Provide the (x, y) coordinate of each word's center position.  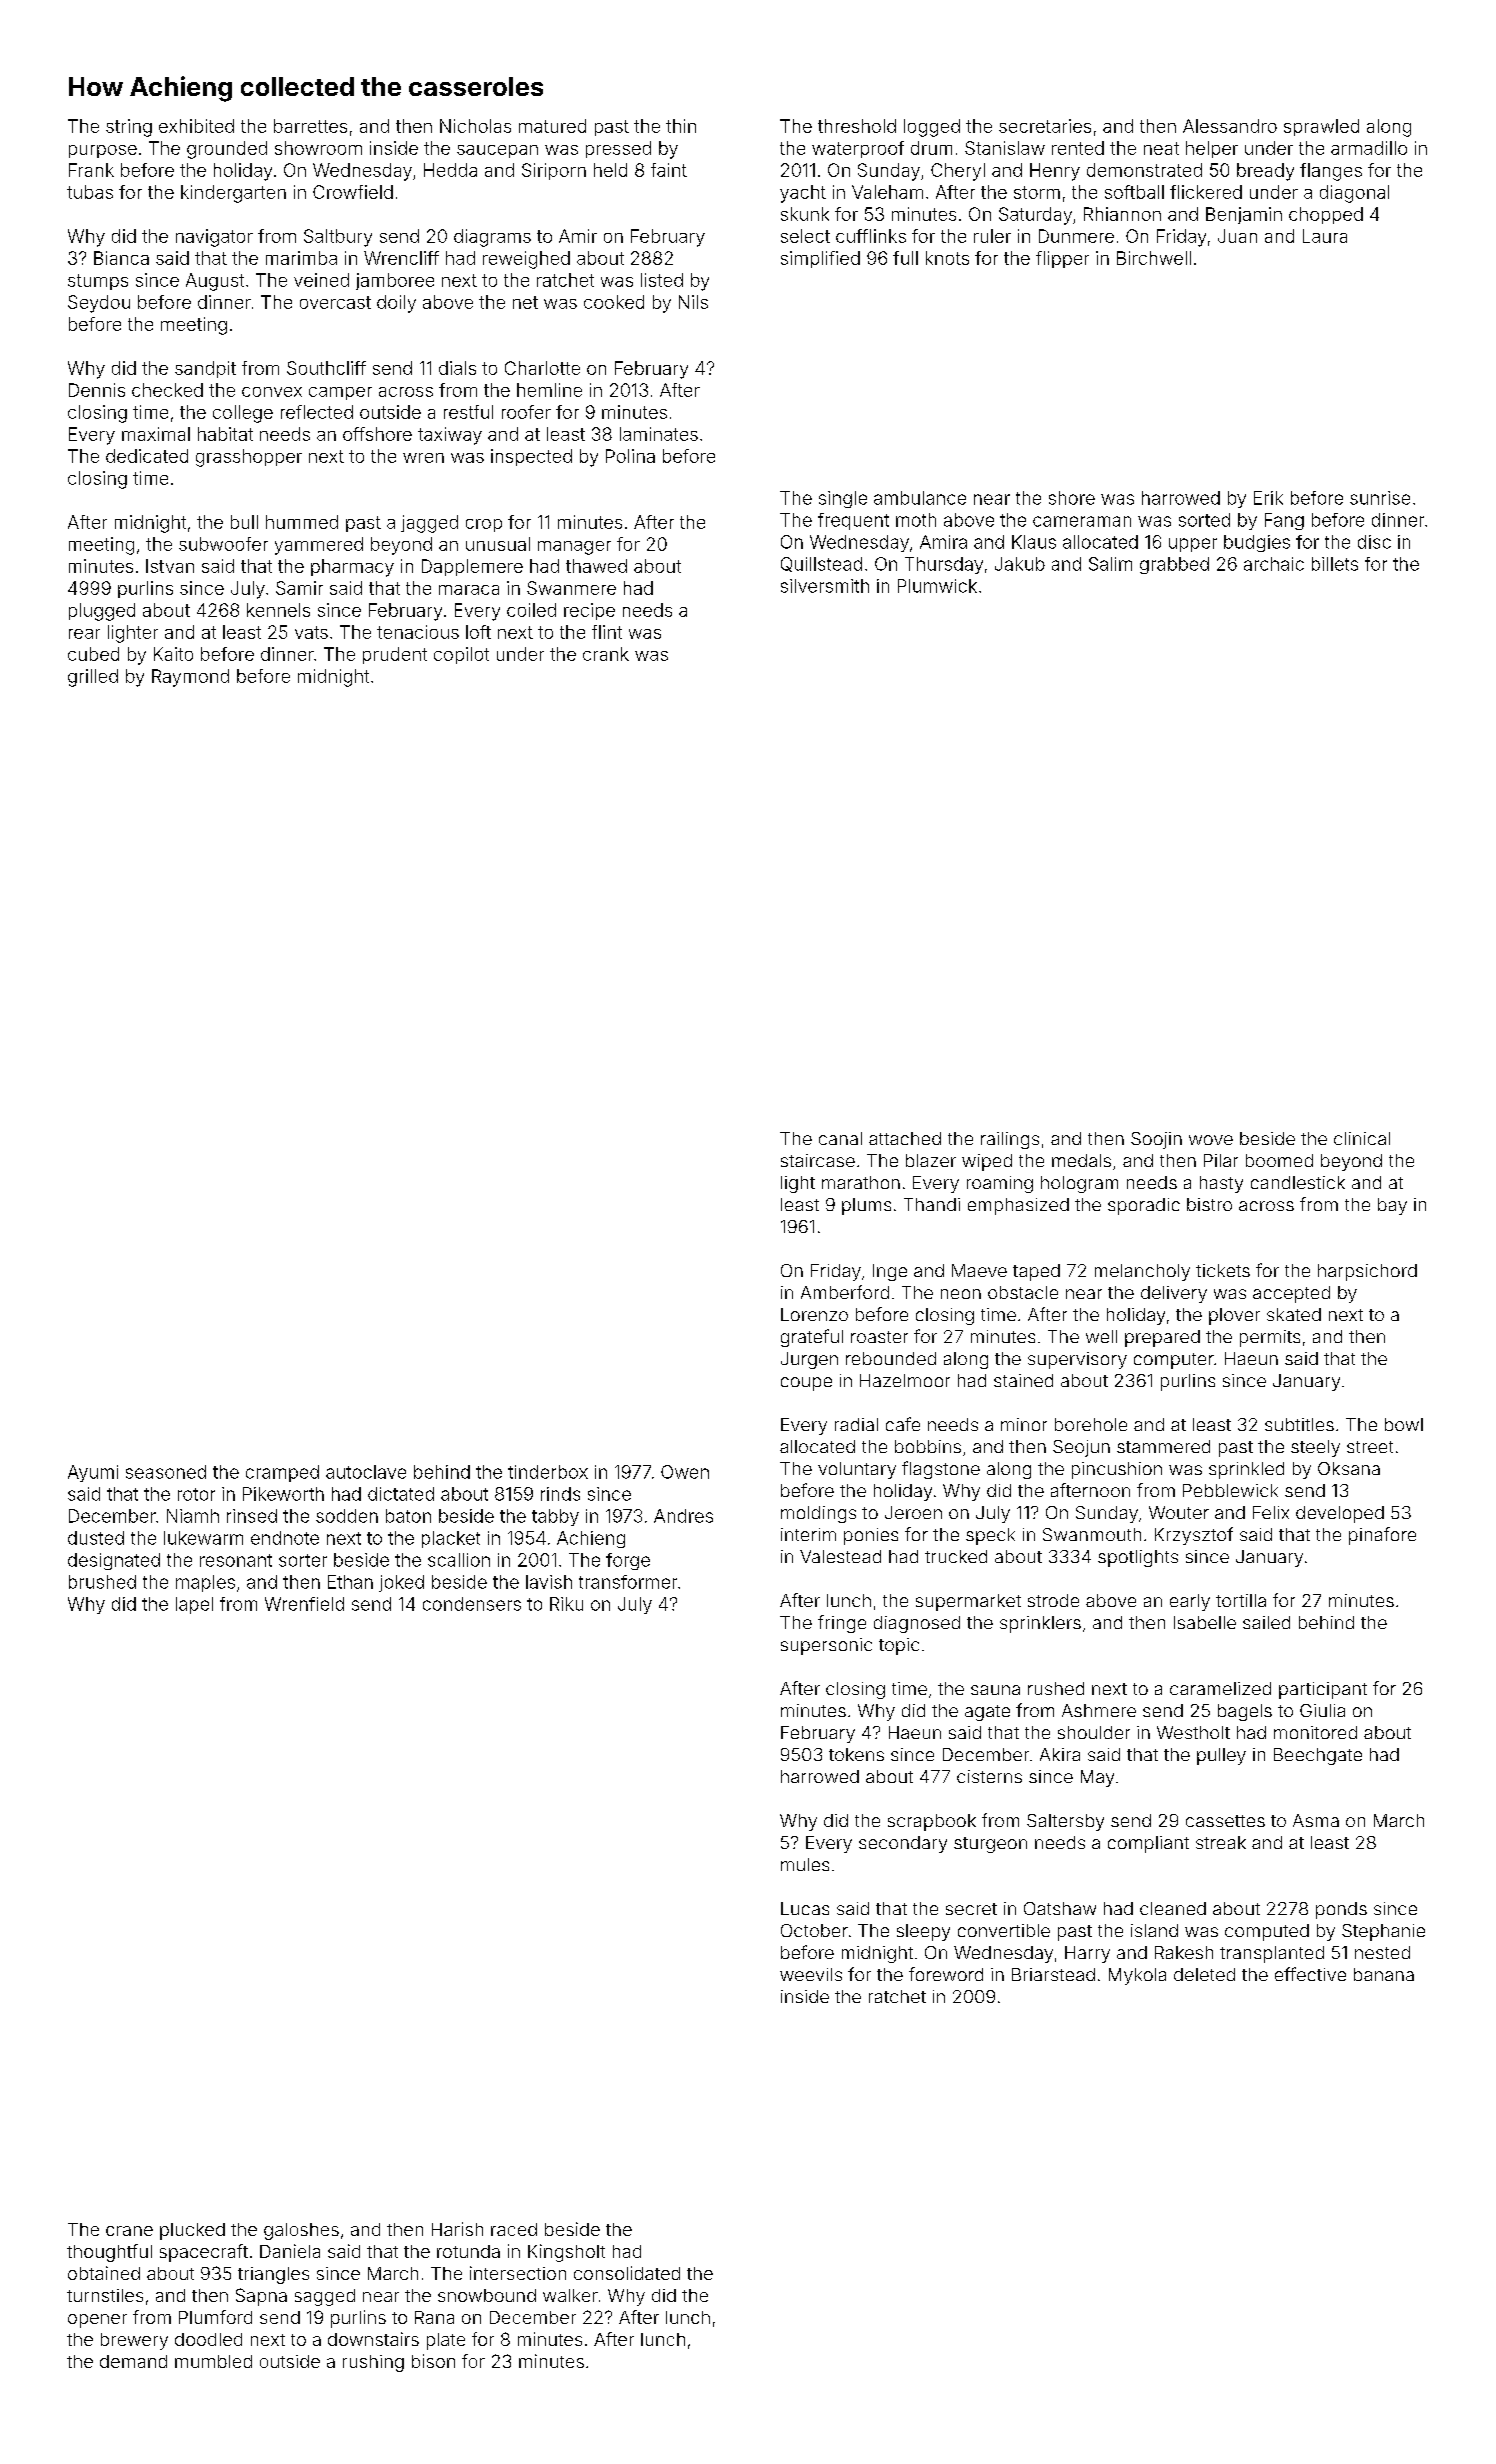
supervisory (1077, 1360)
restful (468, 412)
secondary (903, 1844)
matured (552, 126)
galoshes (301, 2231)
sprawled (1321, 127)
